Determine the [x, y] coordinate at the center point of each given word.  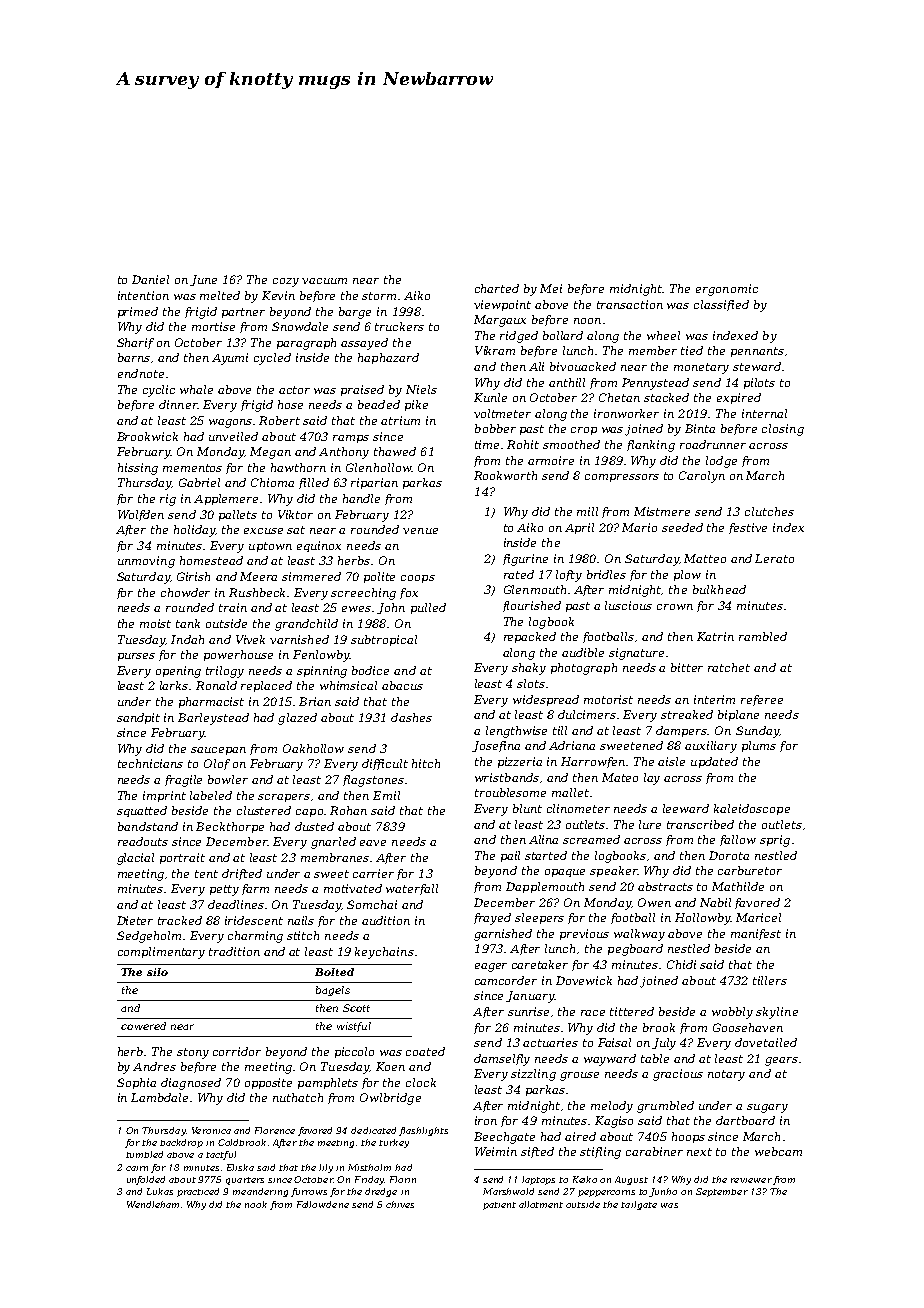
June [203, 280]
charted [497, 288]
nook [256, 1204]
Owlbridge [390, 1099]
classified [721, 305]
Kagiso [614, 1122]
